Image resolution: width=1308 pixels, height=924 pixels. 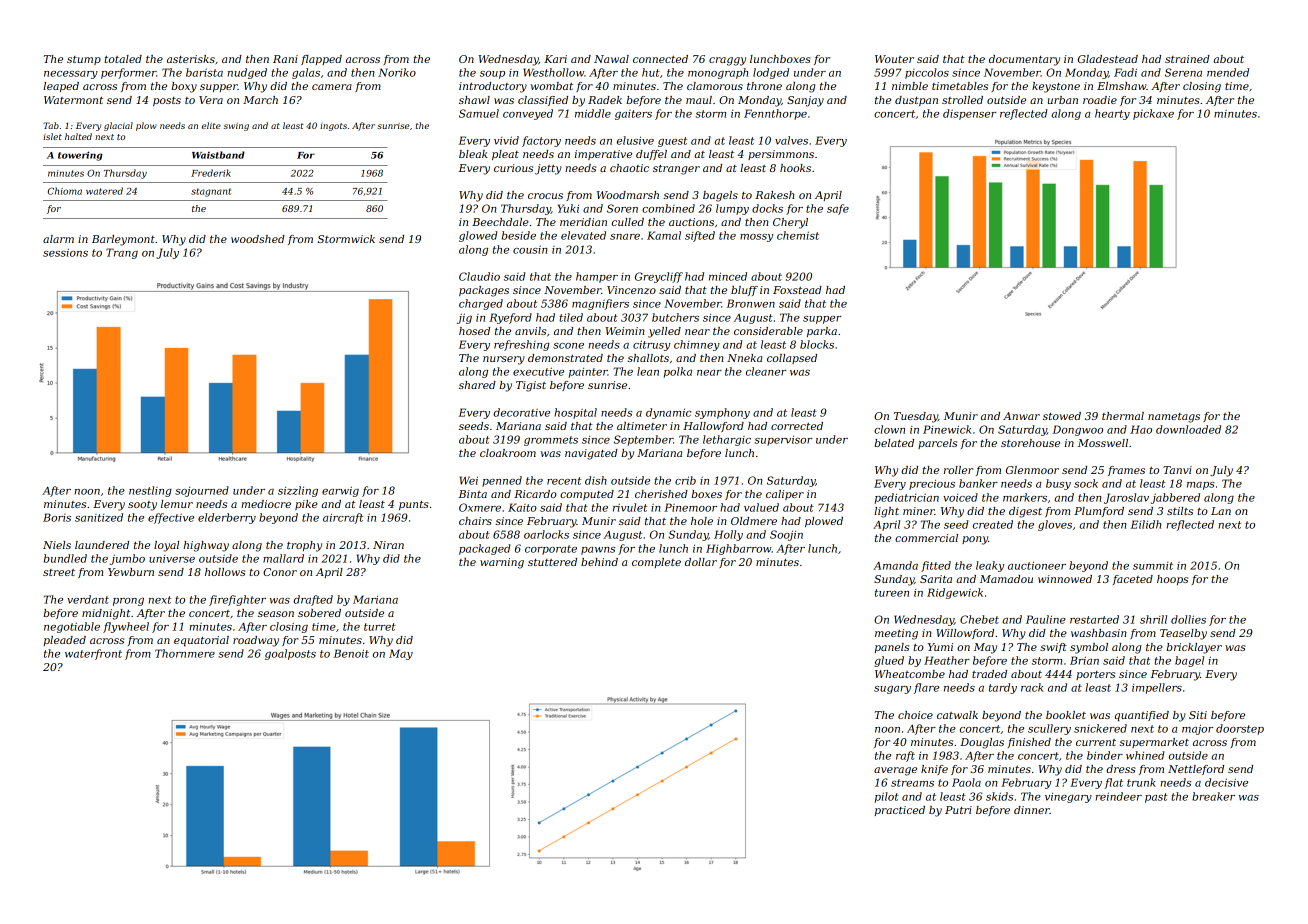 What do you see at coordinates (786, 535) in the page?
I see `Soojin` at bounding box center [786, 535].
